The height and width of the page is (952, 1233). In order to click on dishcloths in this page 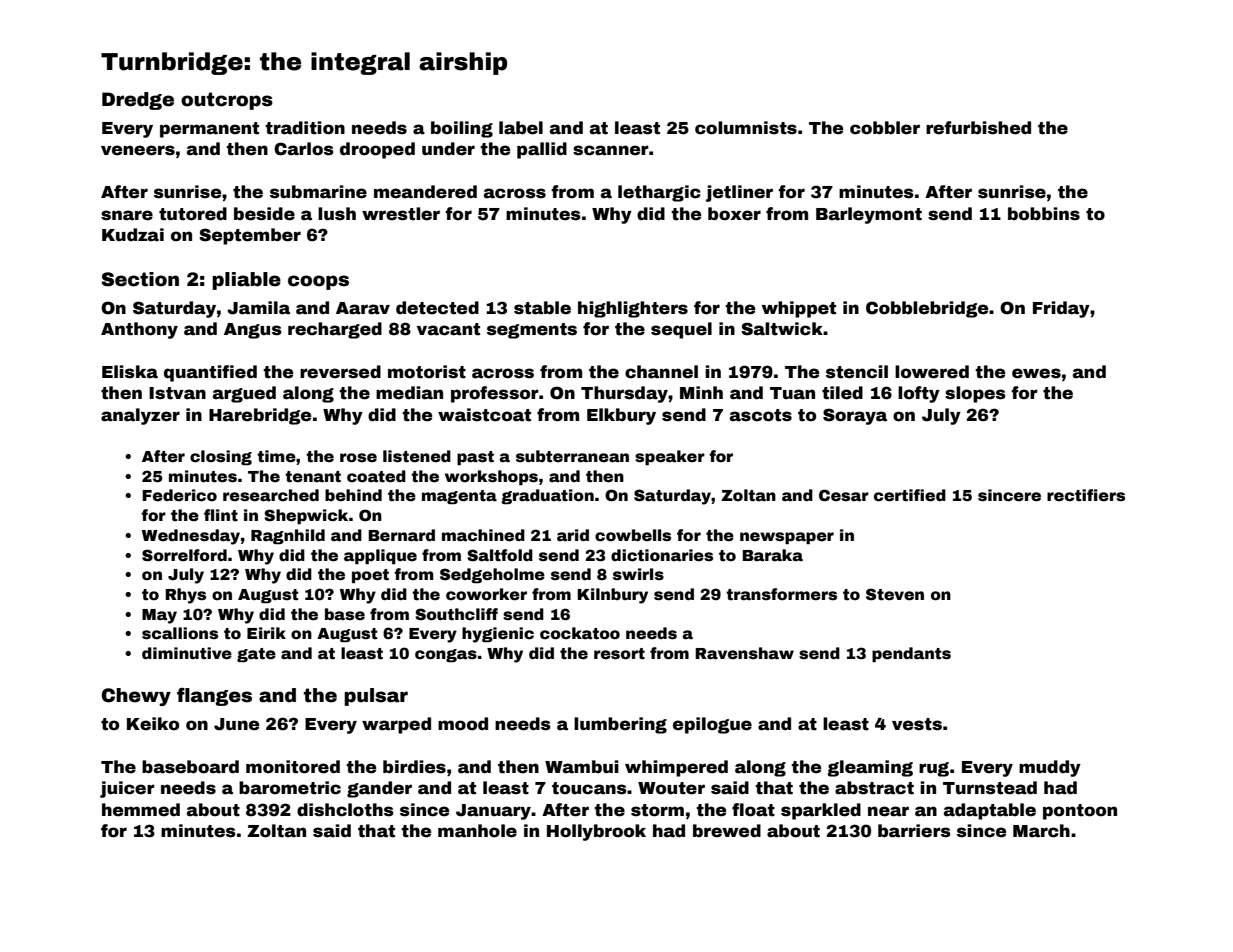, I will do `click(345, 810)`.
